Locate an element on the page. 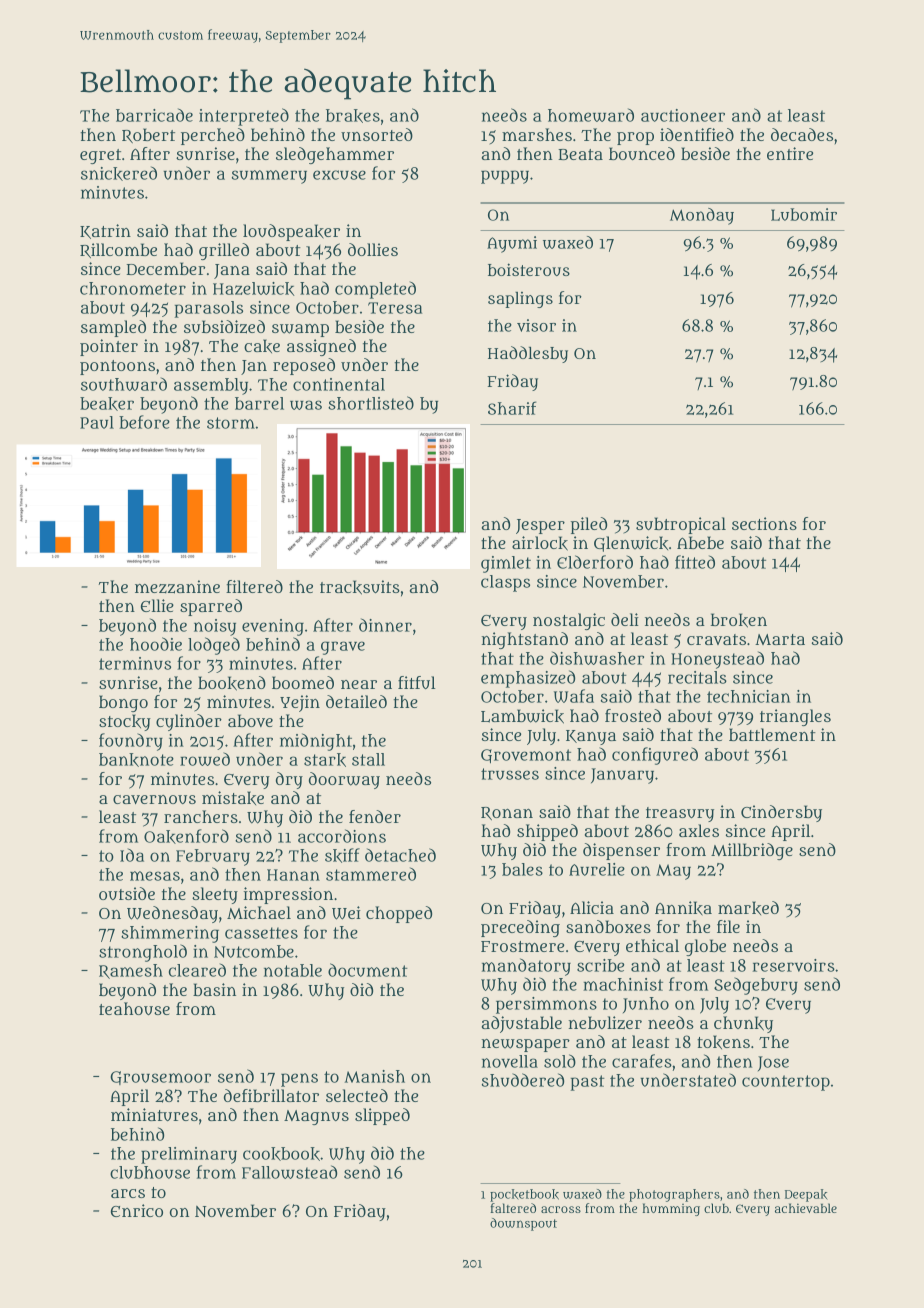 This page has width=924, height=1308. fitful is located at coordinates (417, 682).
